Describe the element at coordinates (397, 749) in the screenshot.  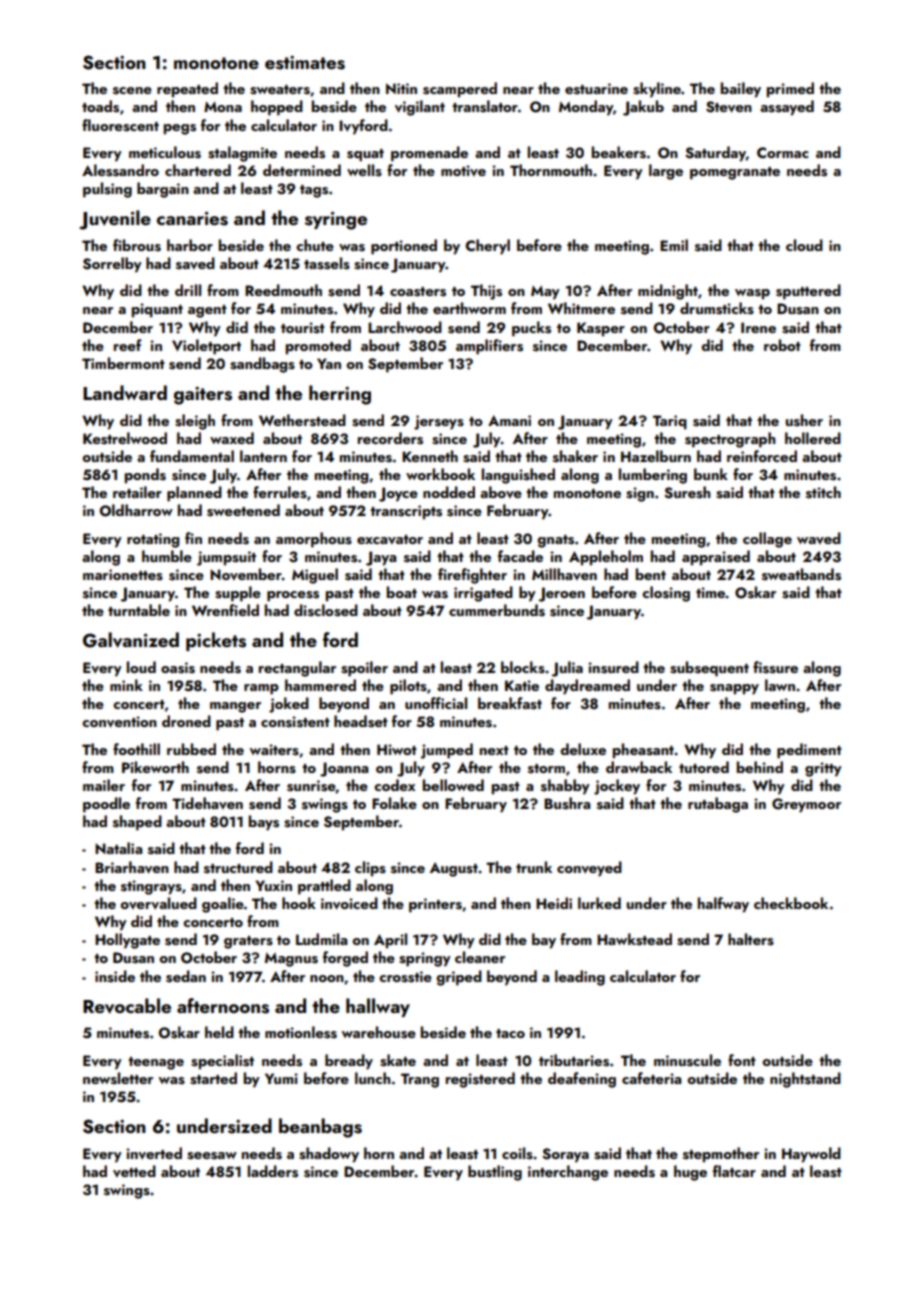
I see `Hiwot` at that location.
